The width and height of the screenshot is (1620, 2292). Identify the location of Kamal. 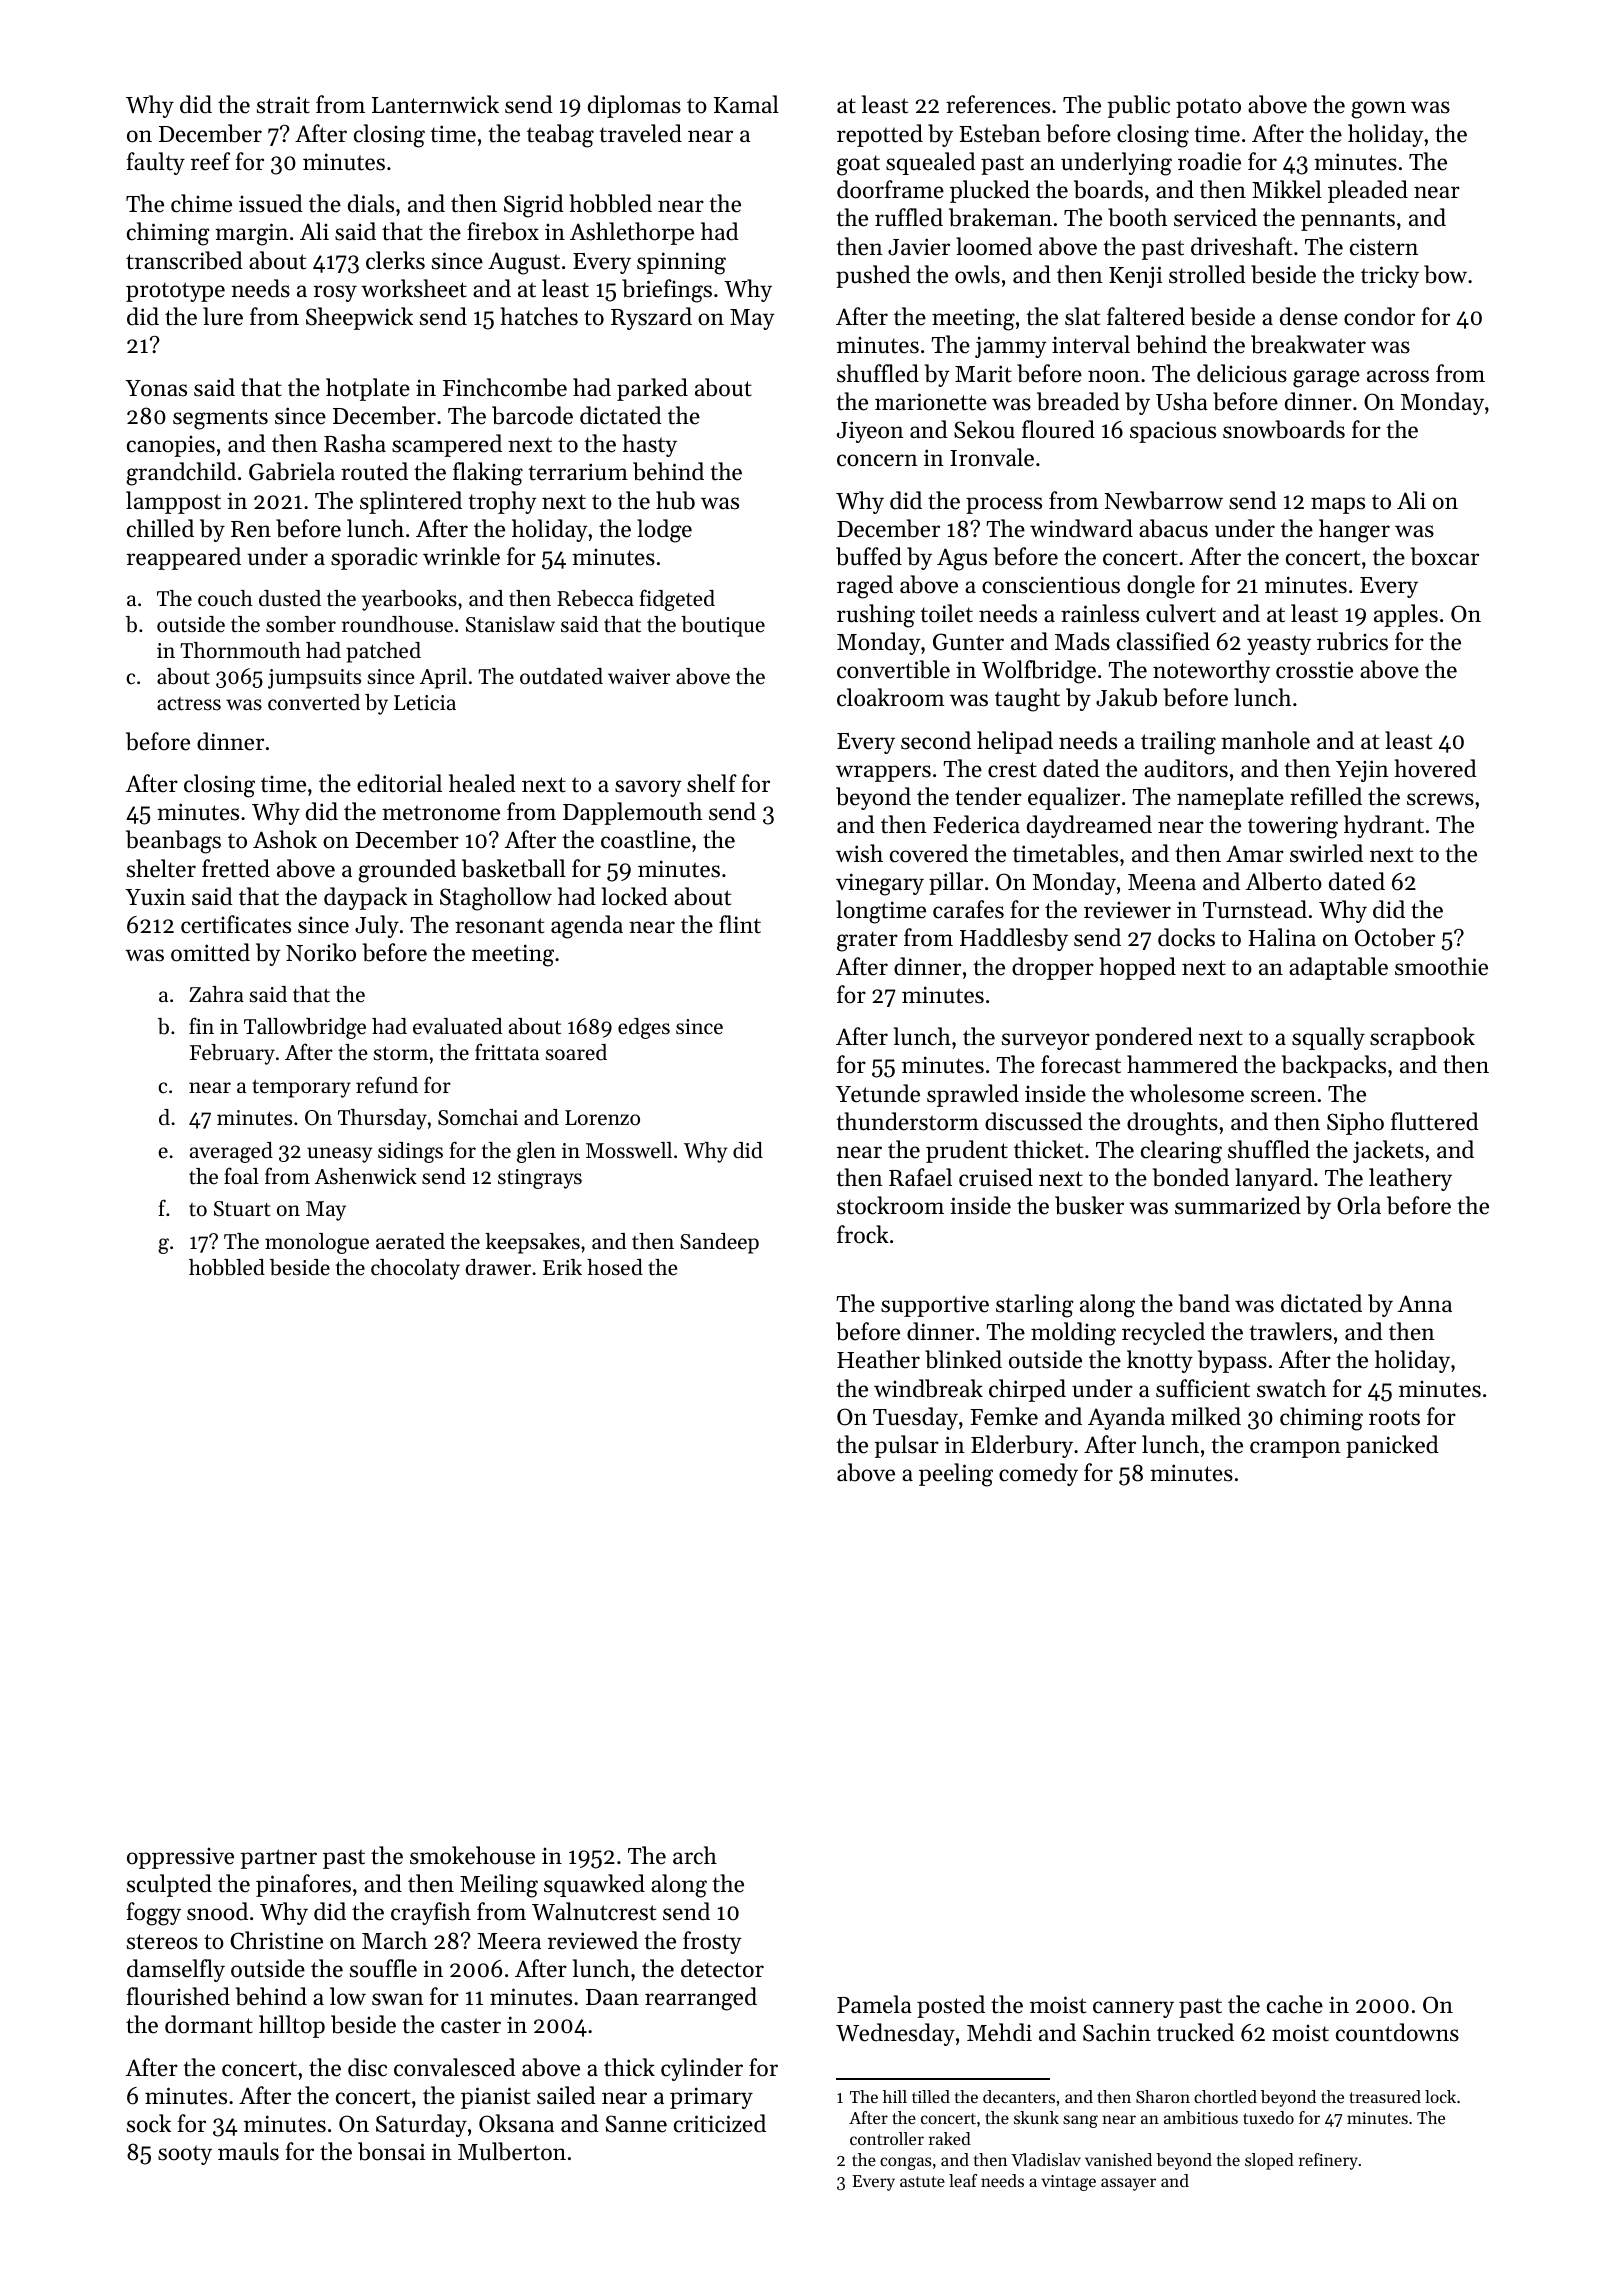
(746, 104).
